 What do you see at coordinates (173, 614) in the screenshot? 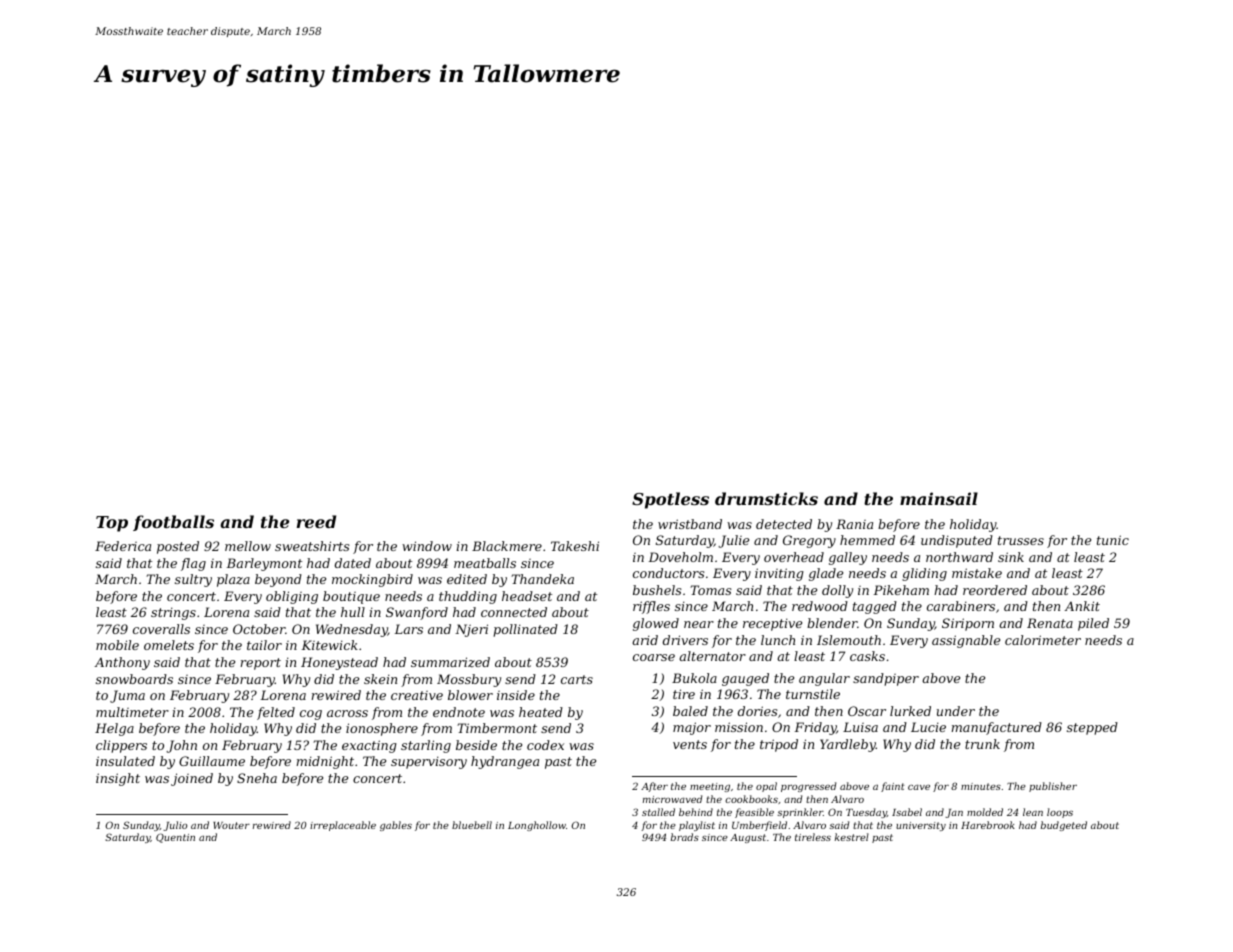
I see `strings` at bounding box center [173, 614].
